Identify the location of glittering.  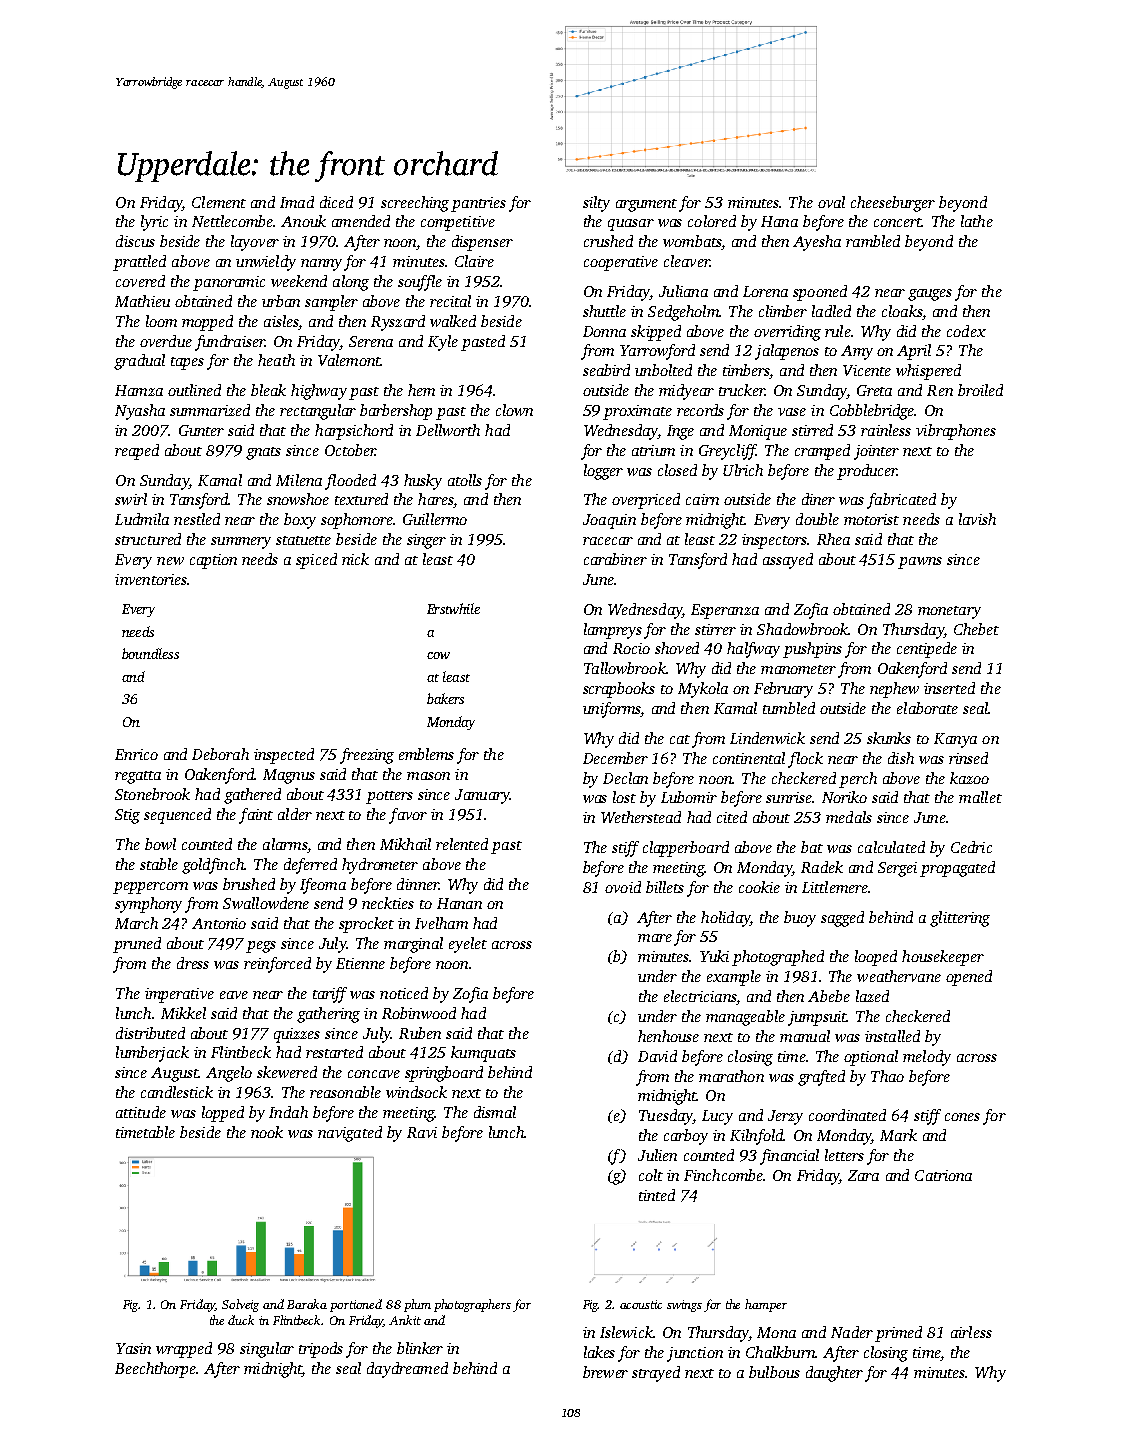
(960, 919).
